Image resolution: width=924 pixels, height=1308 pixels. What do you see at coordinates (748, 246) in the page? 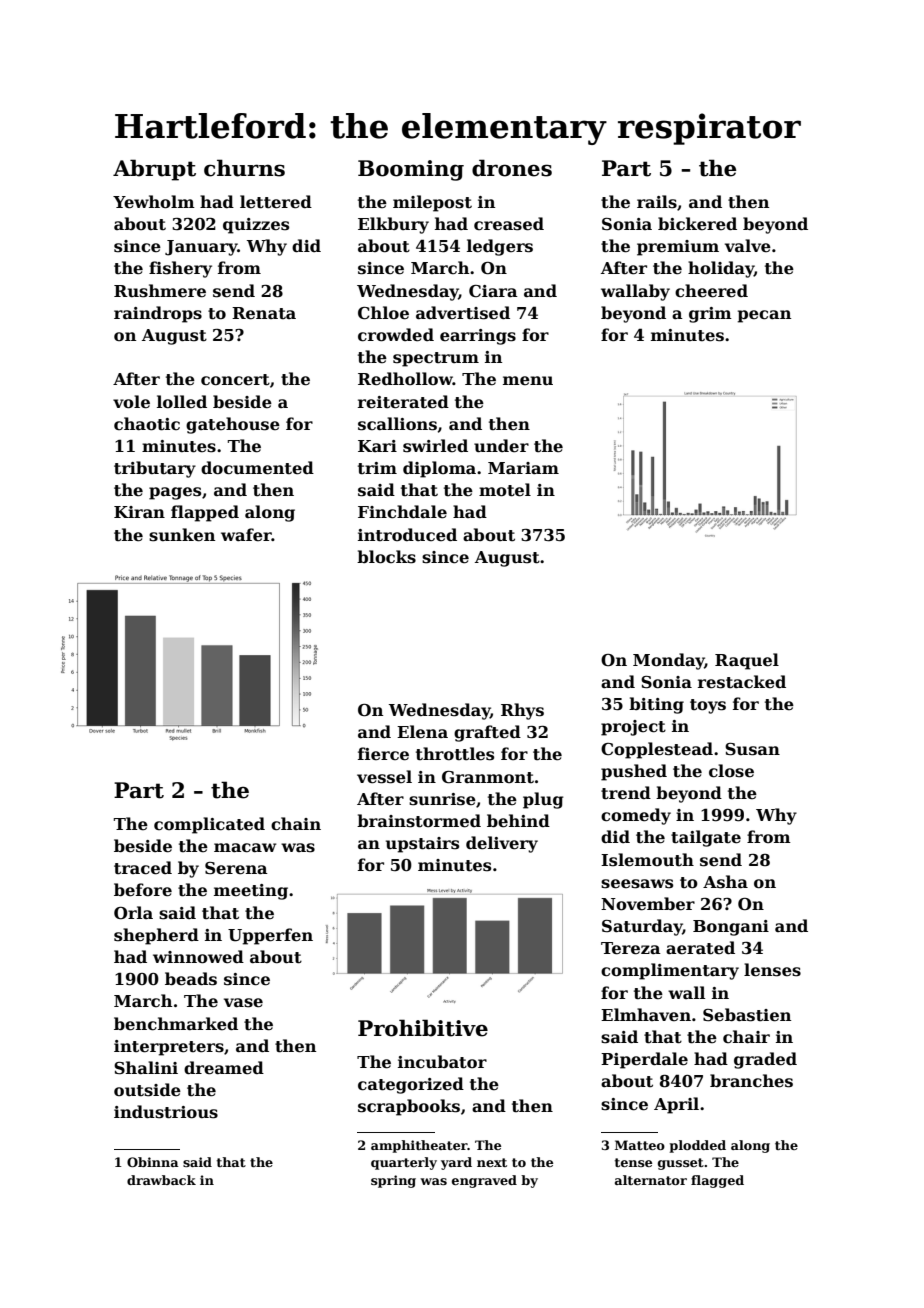
I see `valve` at bounding box center [748, 246].
